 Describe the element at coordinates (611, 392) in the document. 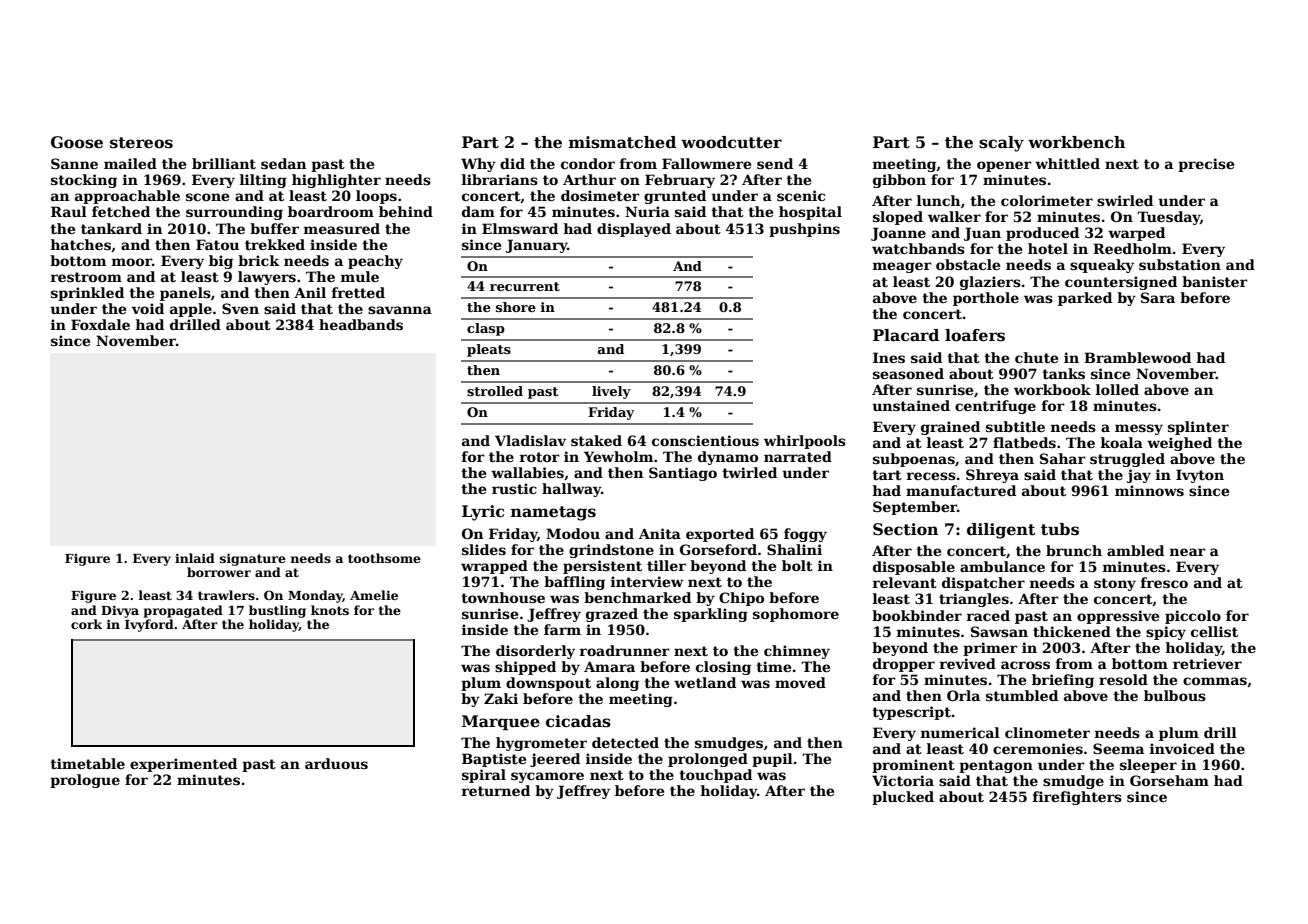

I see `lively` at that location.
